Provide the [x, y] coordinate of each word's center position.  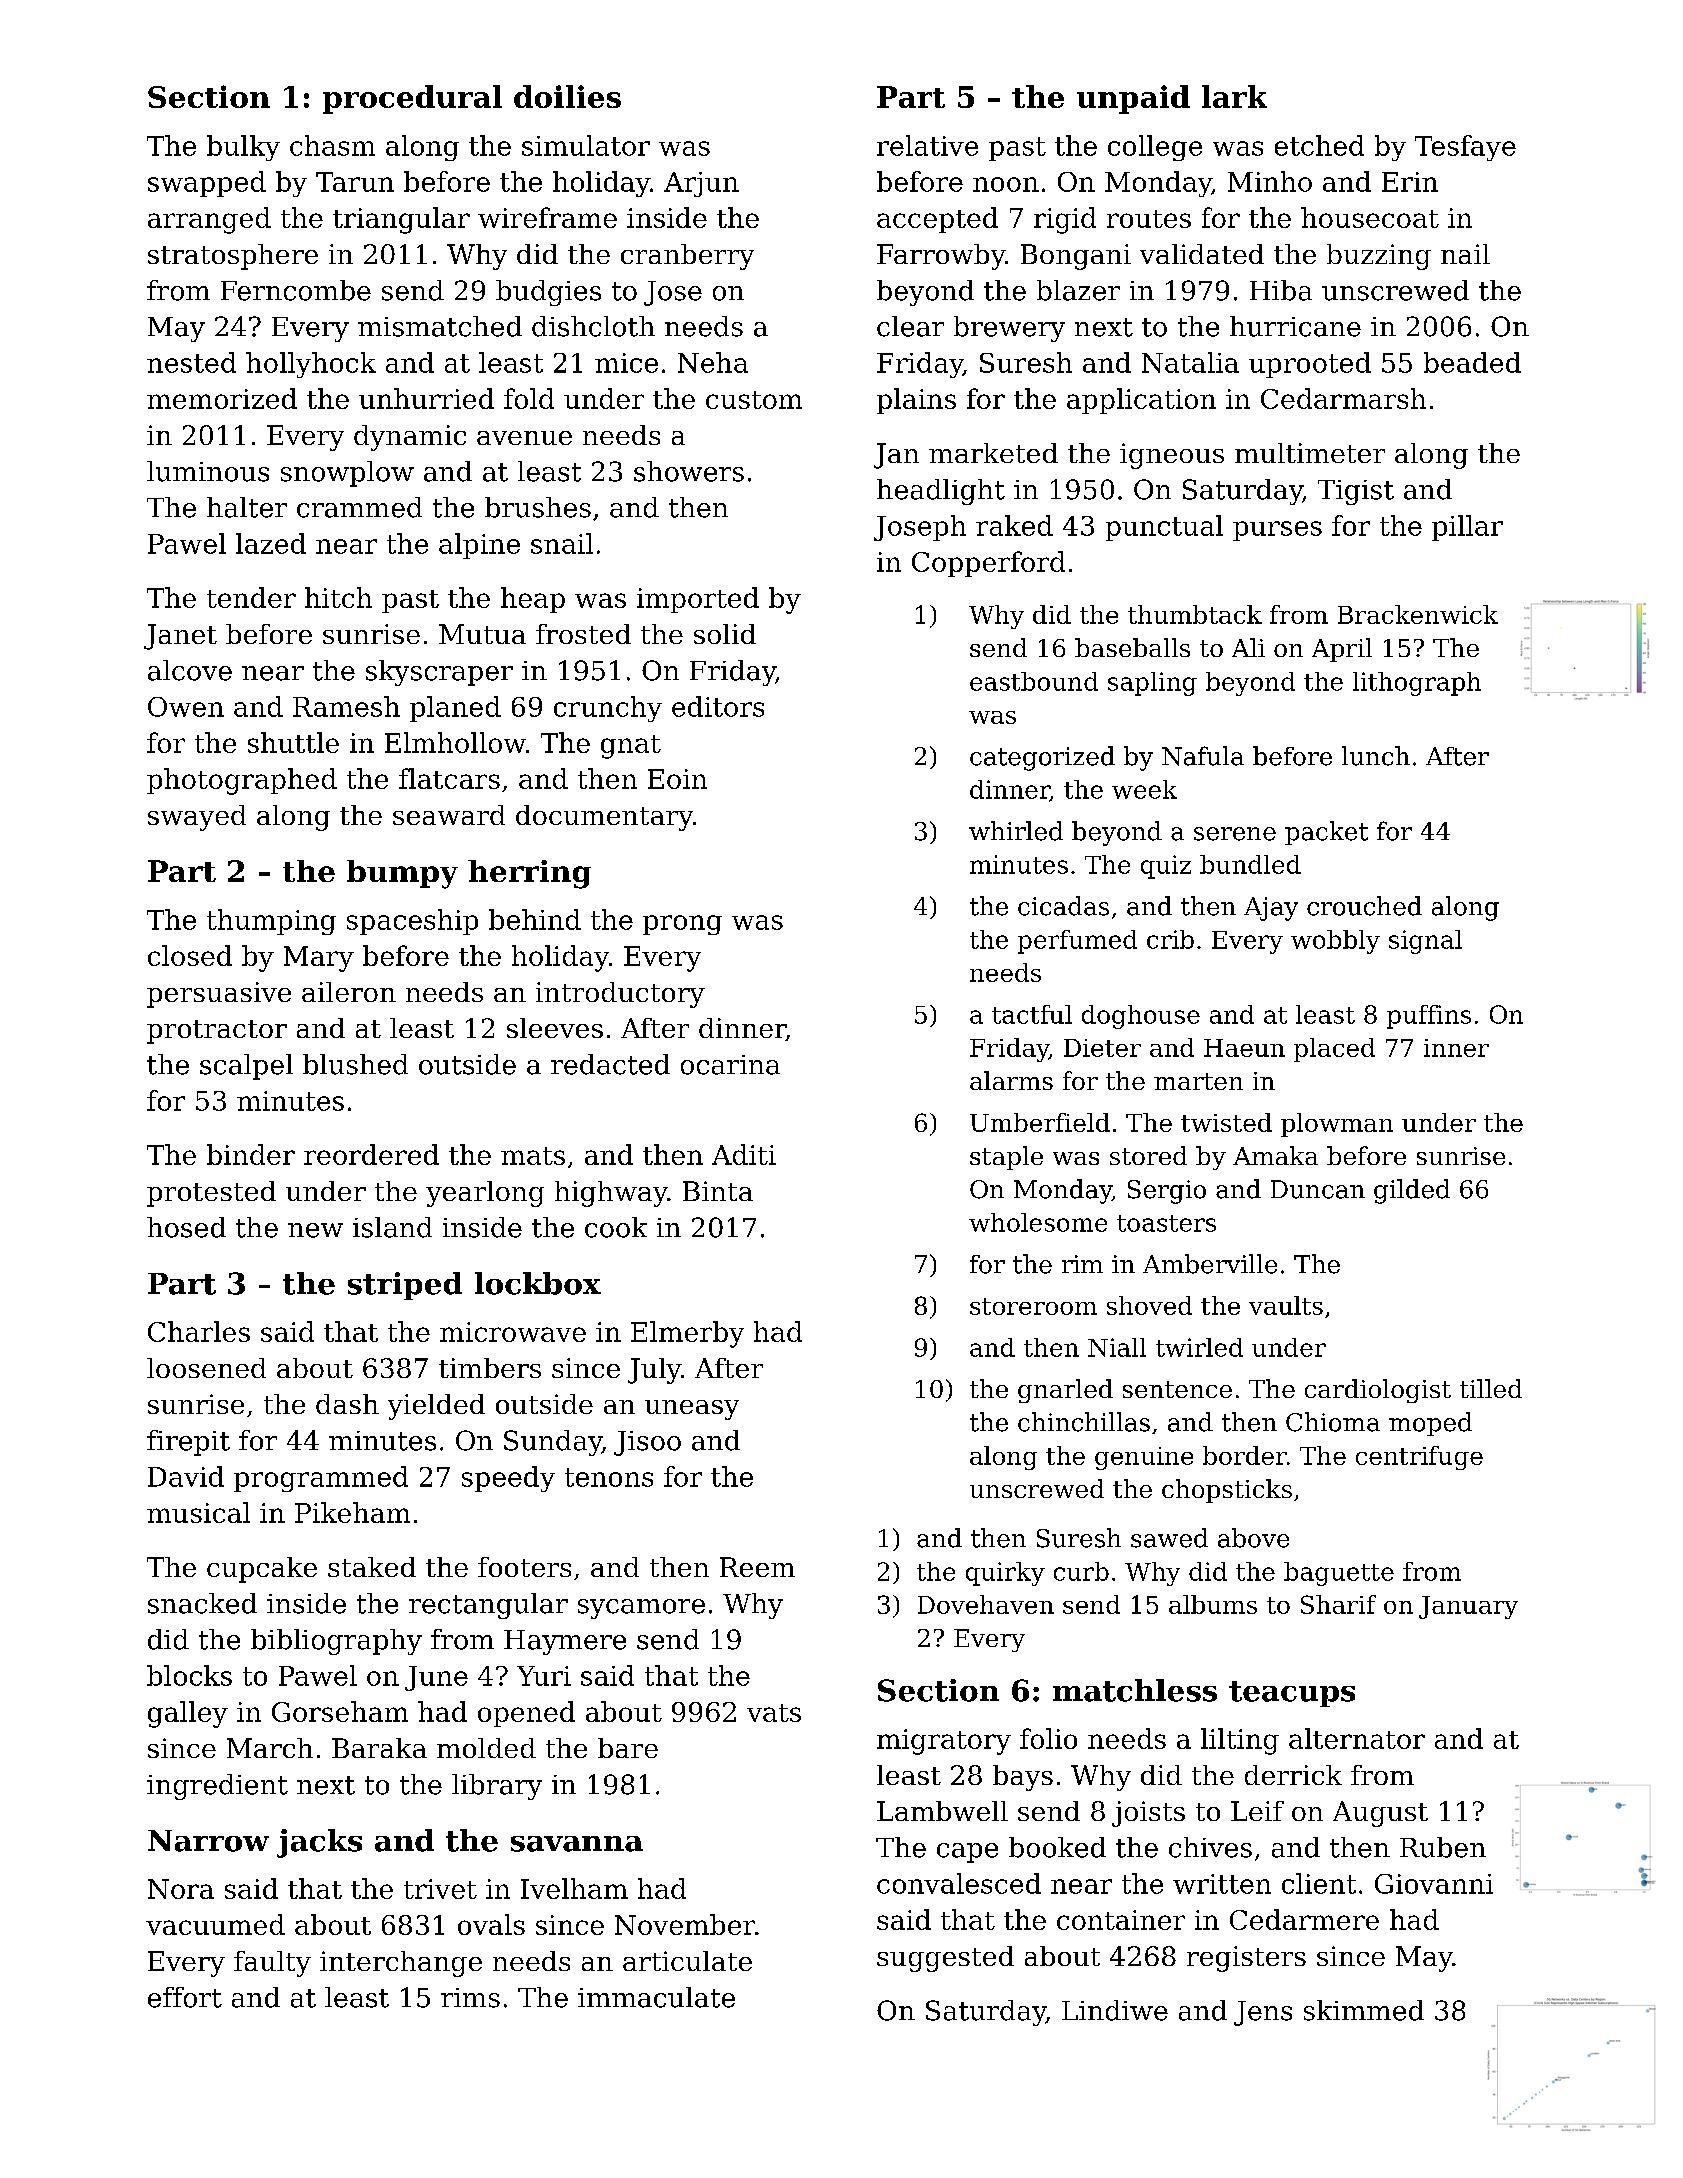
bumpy [402, 874]
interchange [401, 1964]
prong [682, 925]
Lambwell [942, 1811]
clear [910, 326]
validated [1202, 254]
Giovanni [1434, 1884]
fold [529, 398]
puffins [1429, 1017]
